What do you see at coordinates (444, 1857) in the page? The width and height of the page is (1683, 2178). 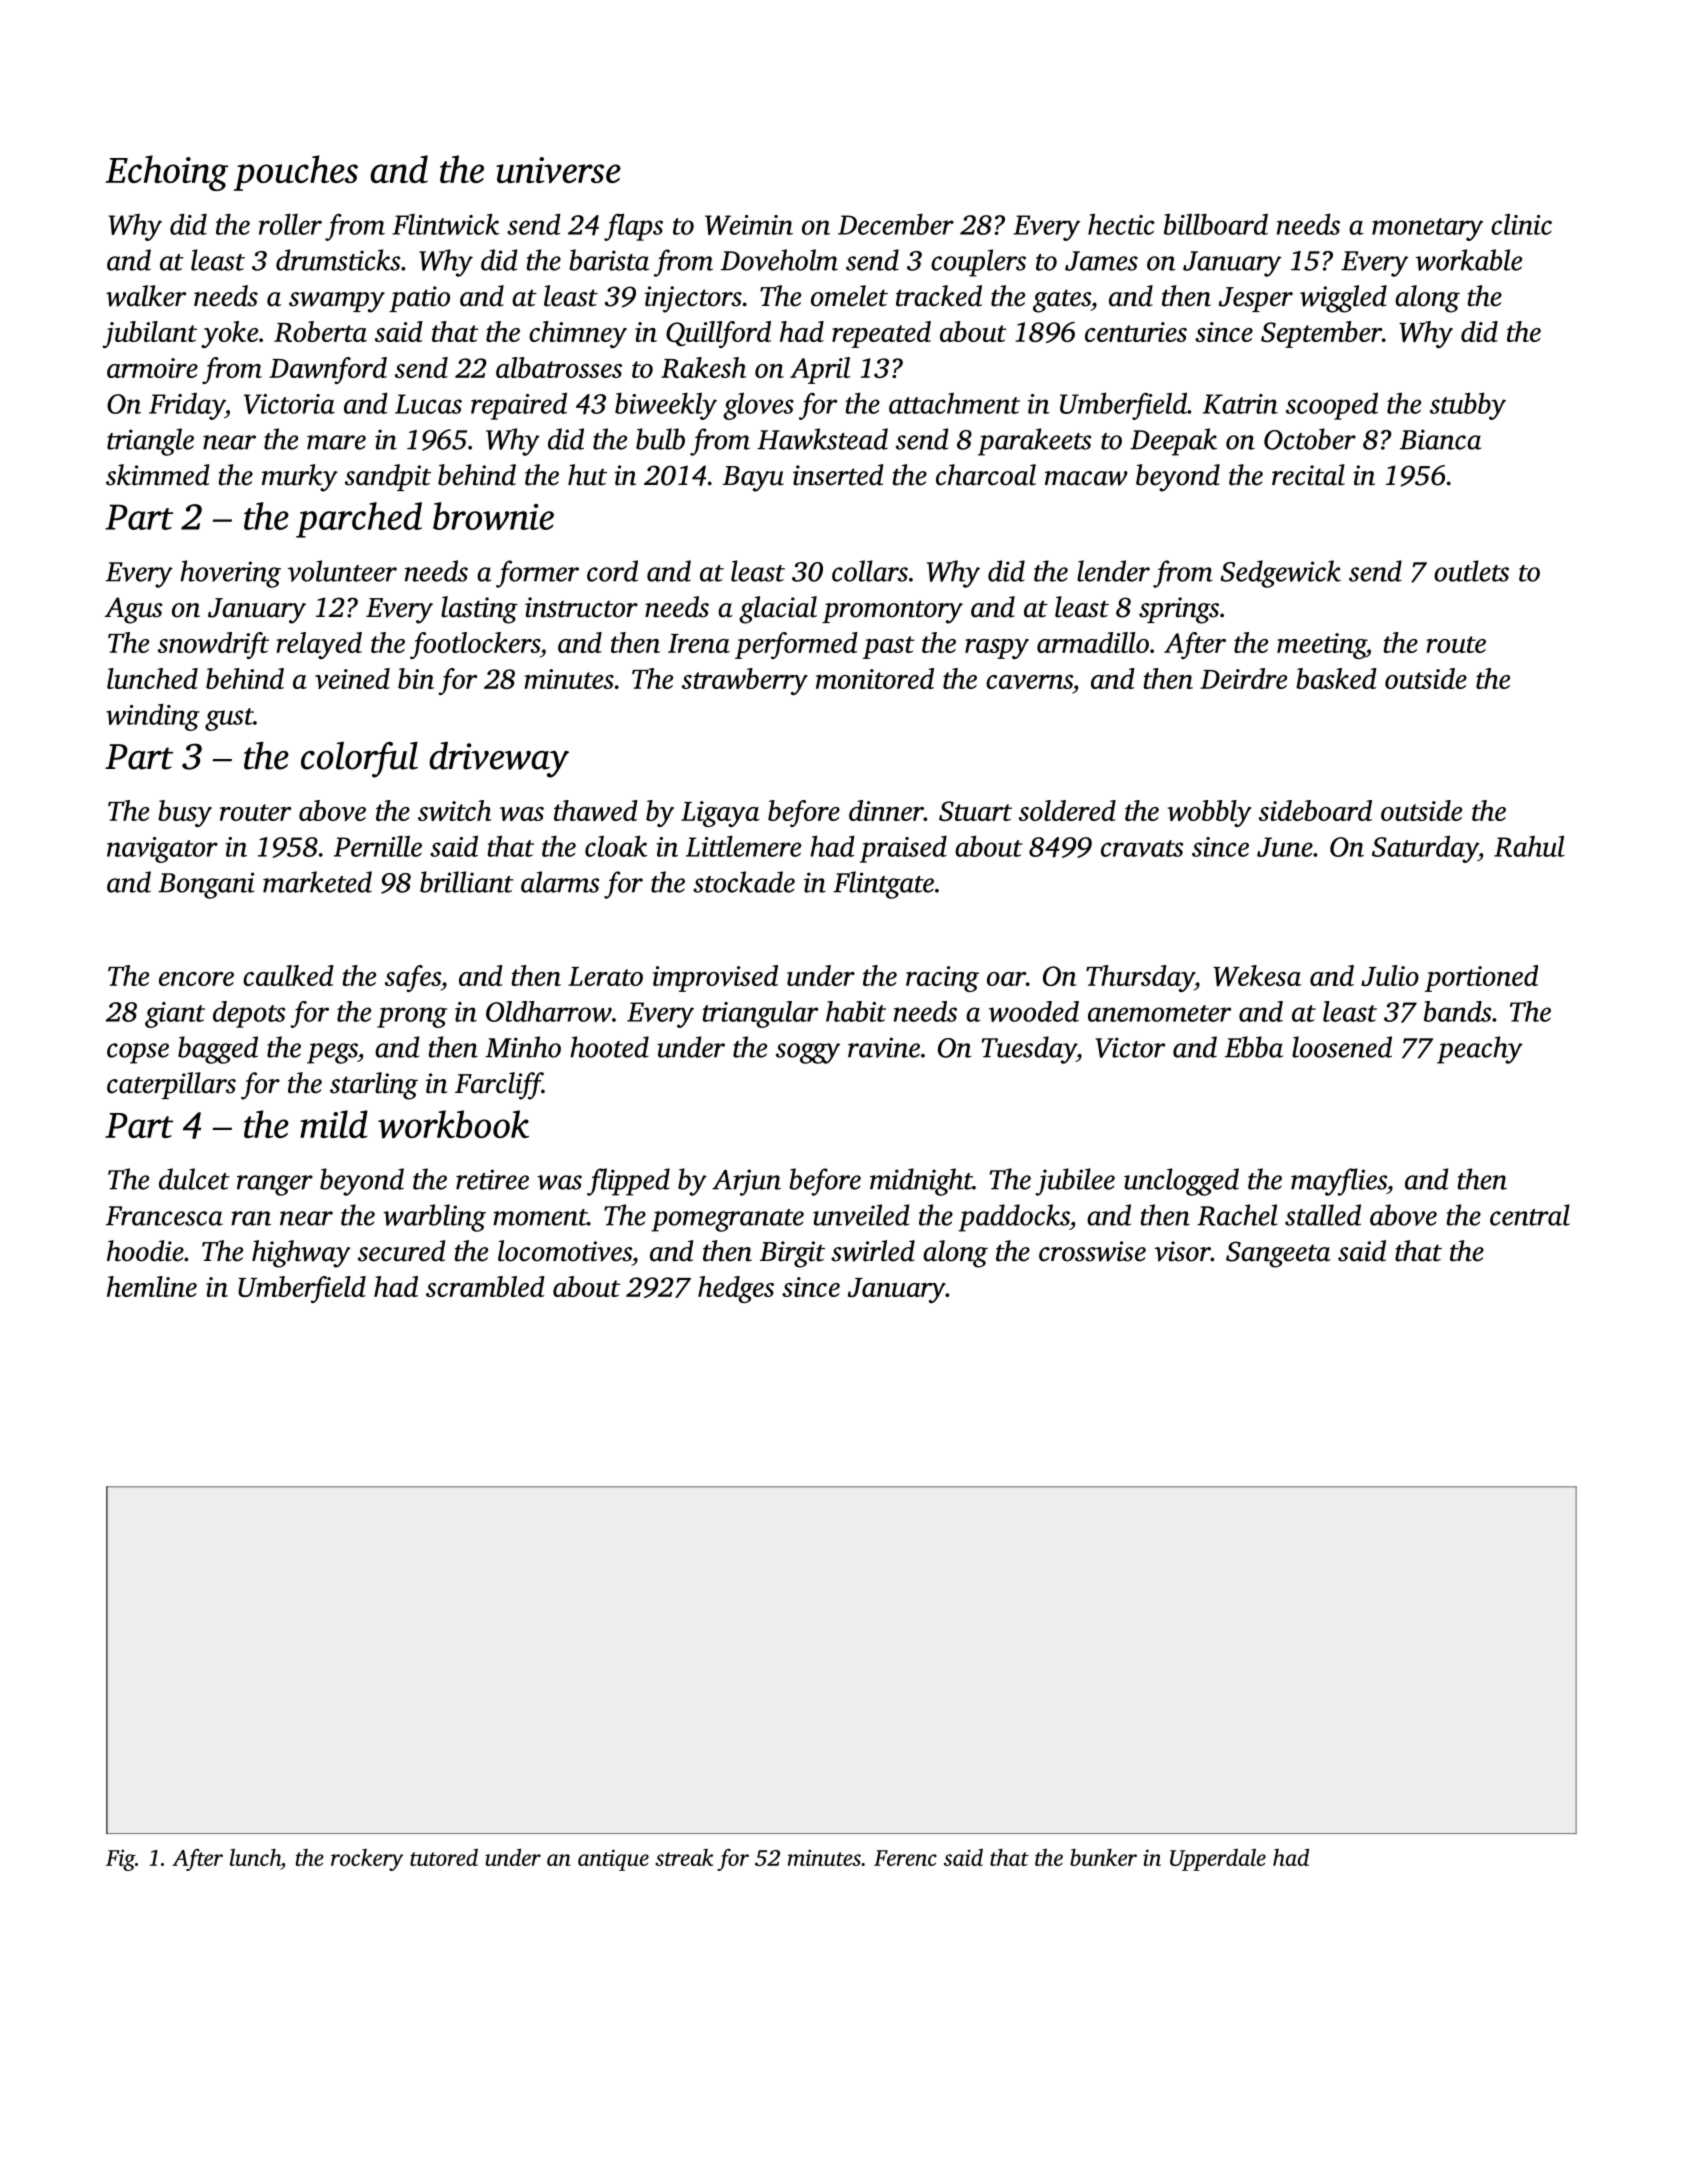 I see `tutored` at bounding box center [444, 1857].
